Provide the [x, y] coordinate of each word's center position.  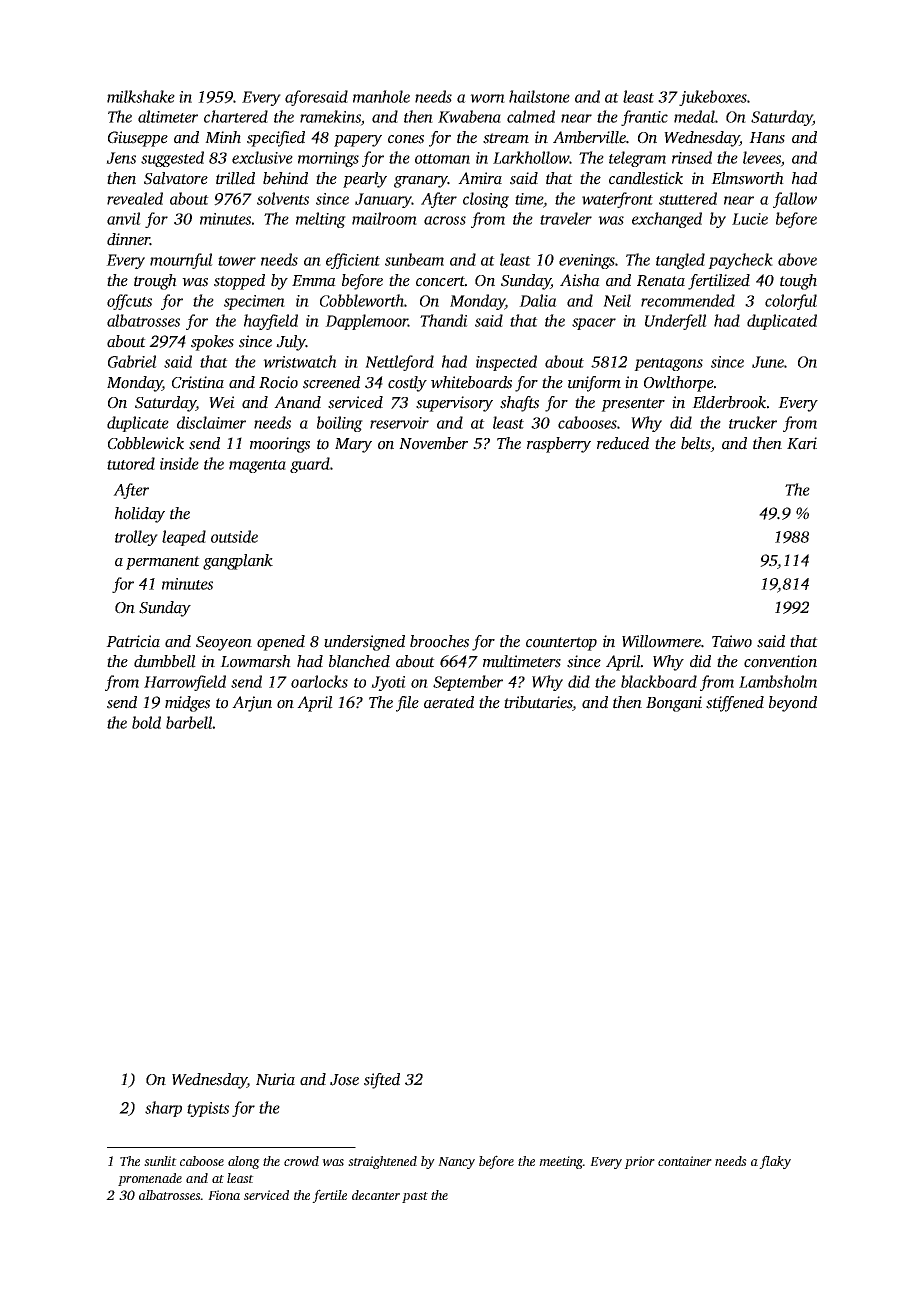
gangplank [238, 562]
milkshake [141, 96]
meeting [561, 1162]
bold [146, 722]
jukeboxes [713, 98]
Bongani [674, 704]
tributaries [538, 702]
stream [506, 138]
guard [310, 465]
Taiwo [732, 641]
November [433, 443]
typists [208, 1109]
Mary [353, 445]
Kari [802, 443]
